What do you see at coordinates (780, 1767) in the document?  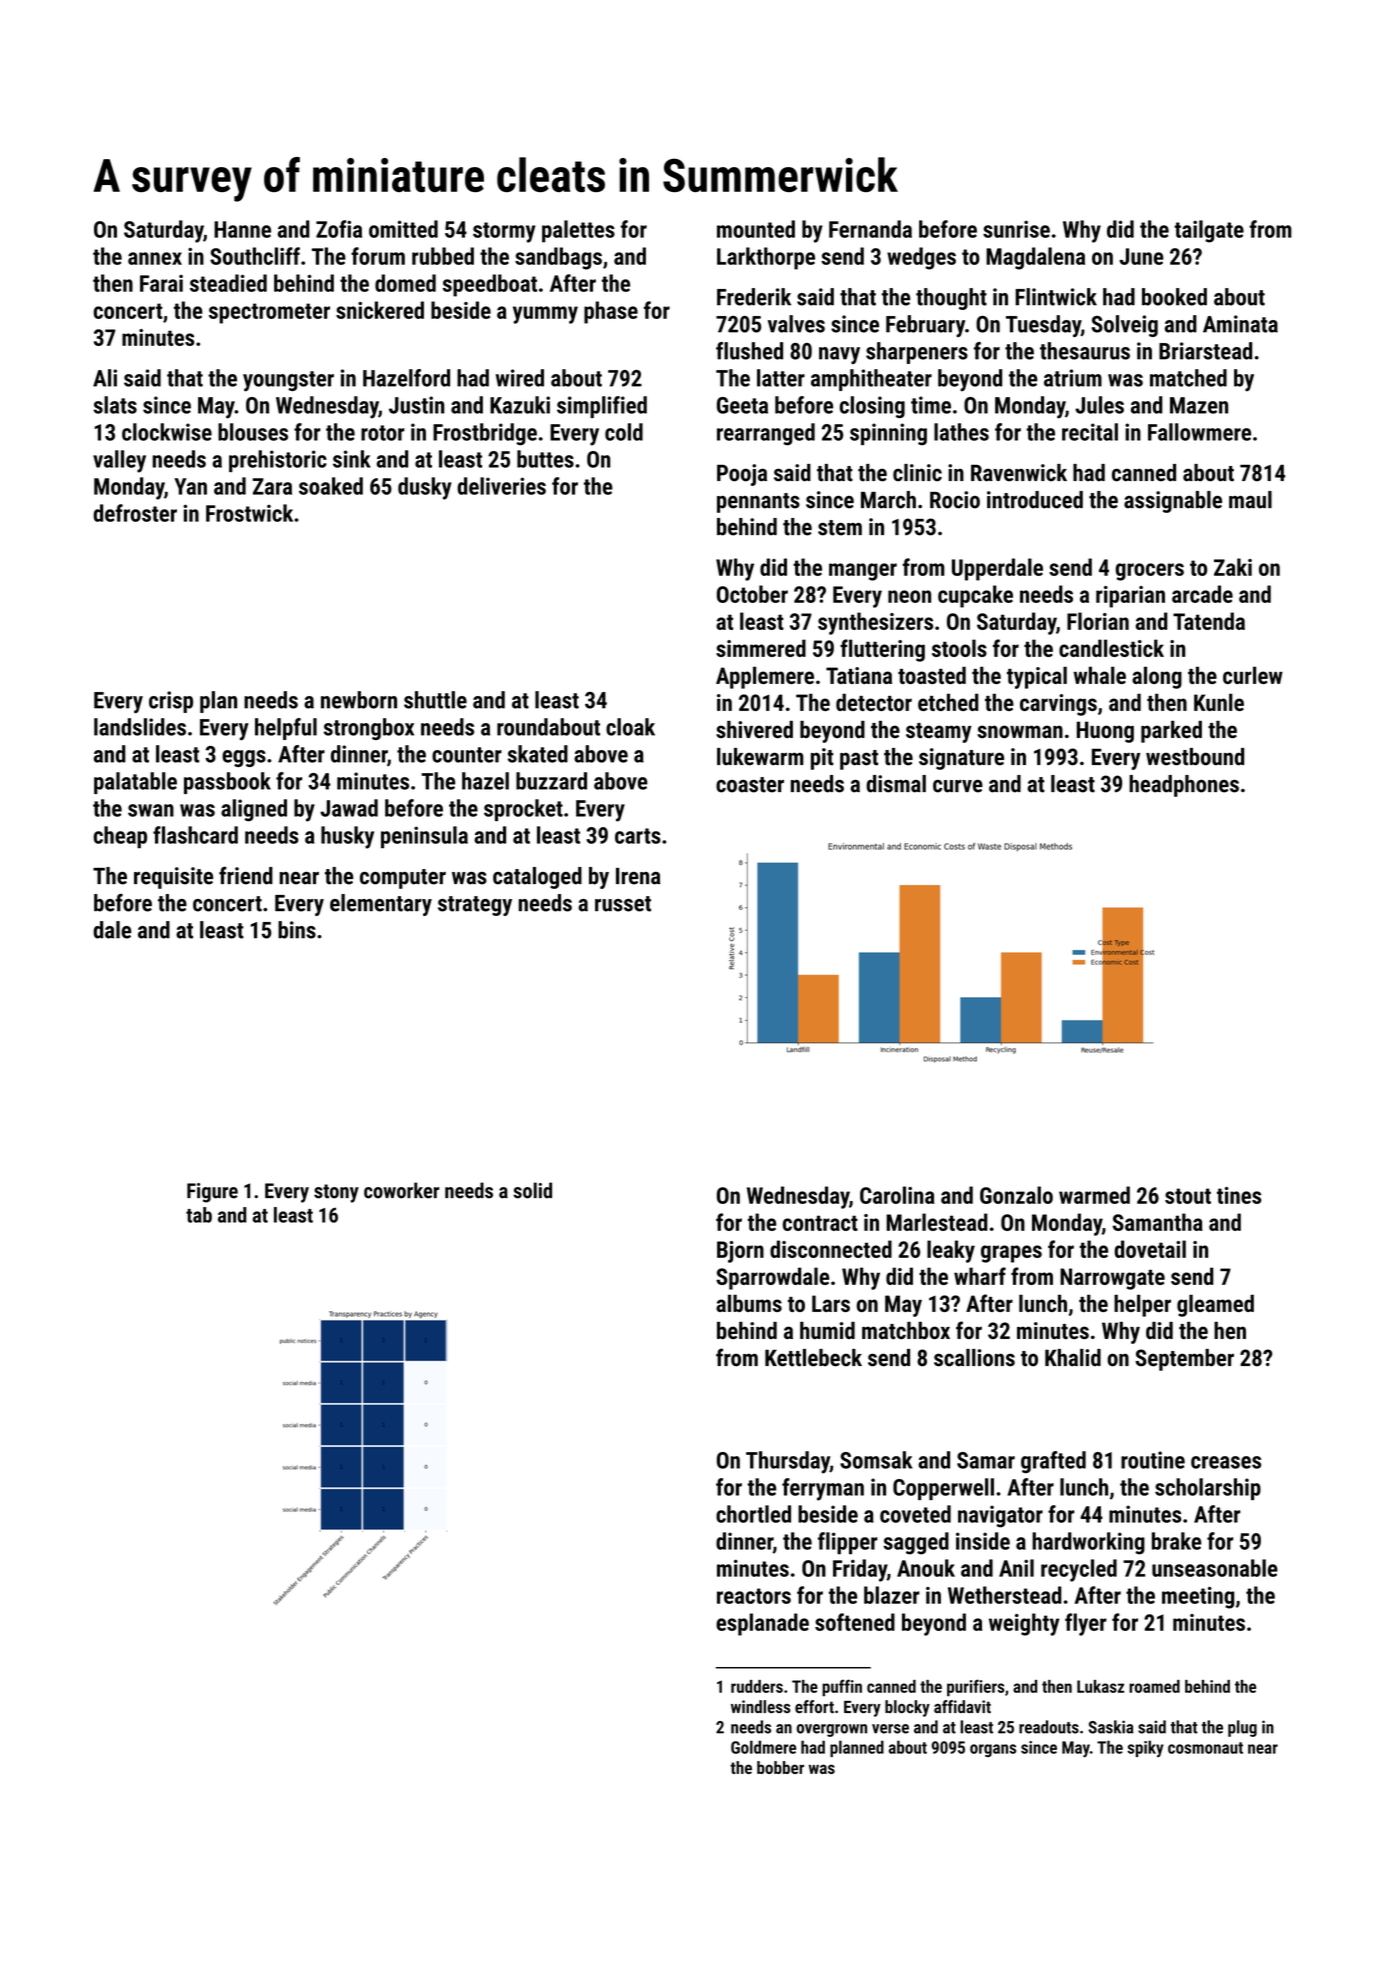 I see `bobber` at bounding box center [780, 1767].
